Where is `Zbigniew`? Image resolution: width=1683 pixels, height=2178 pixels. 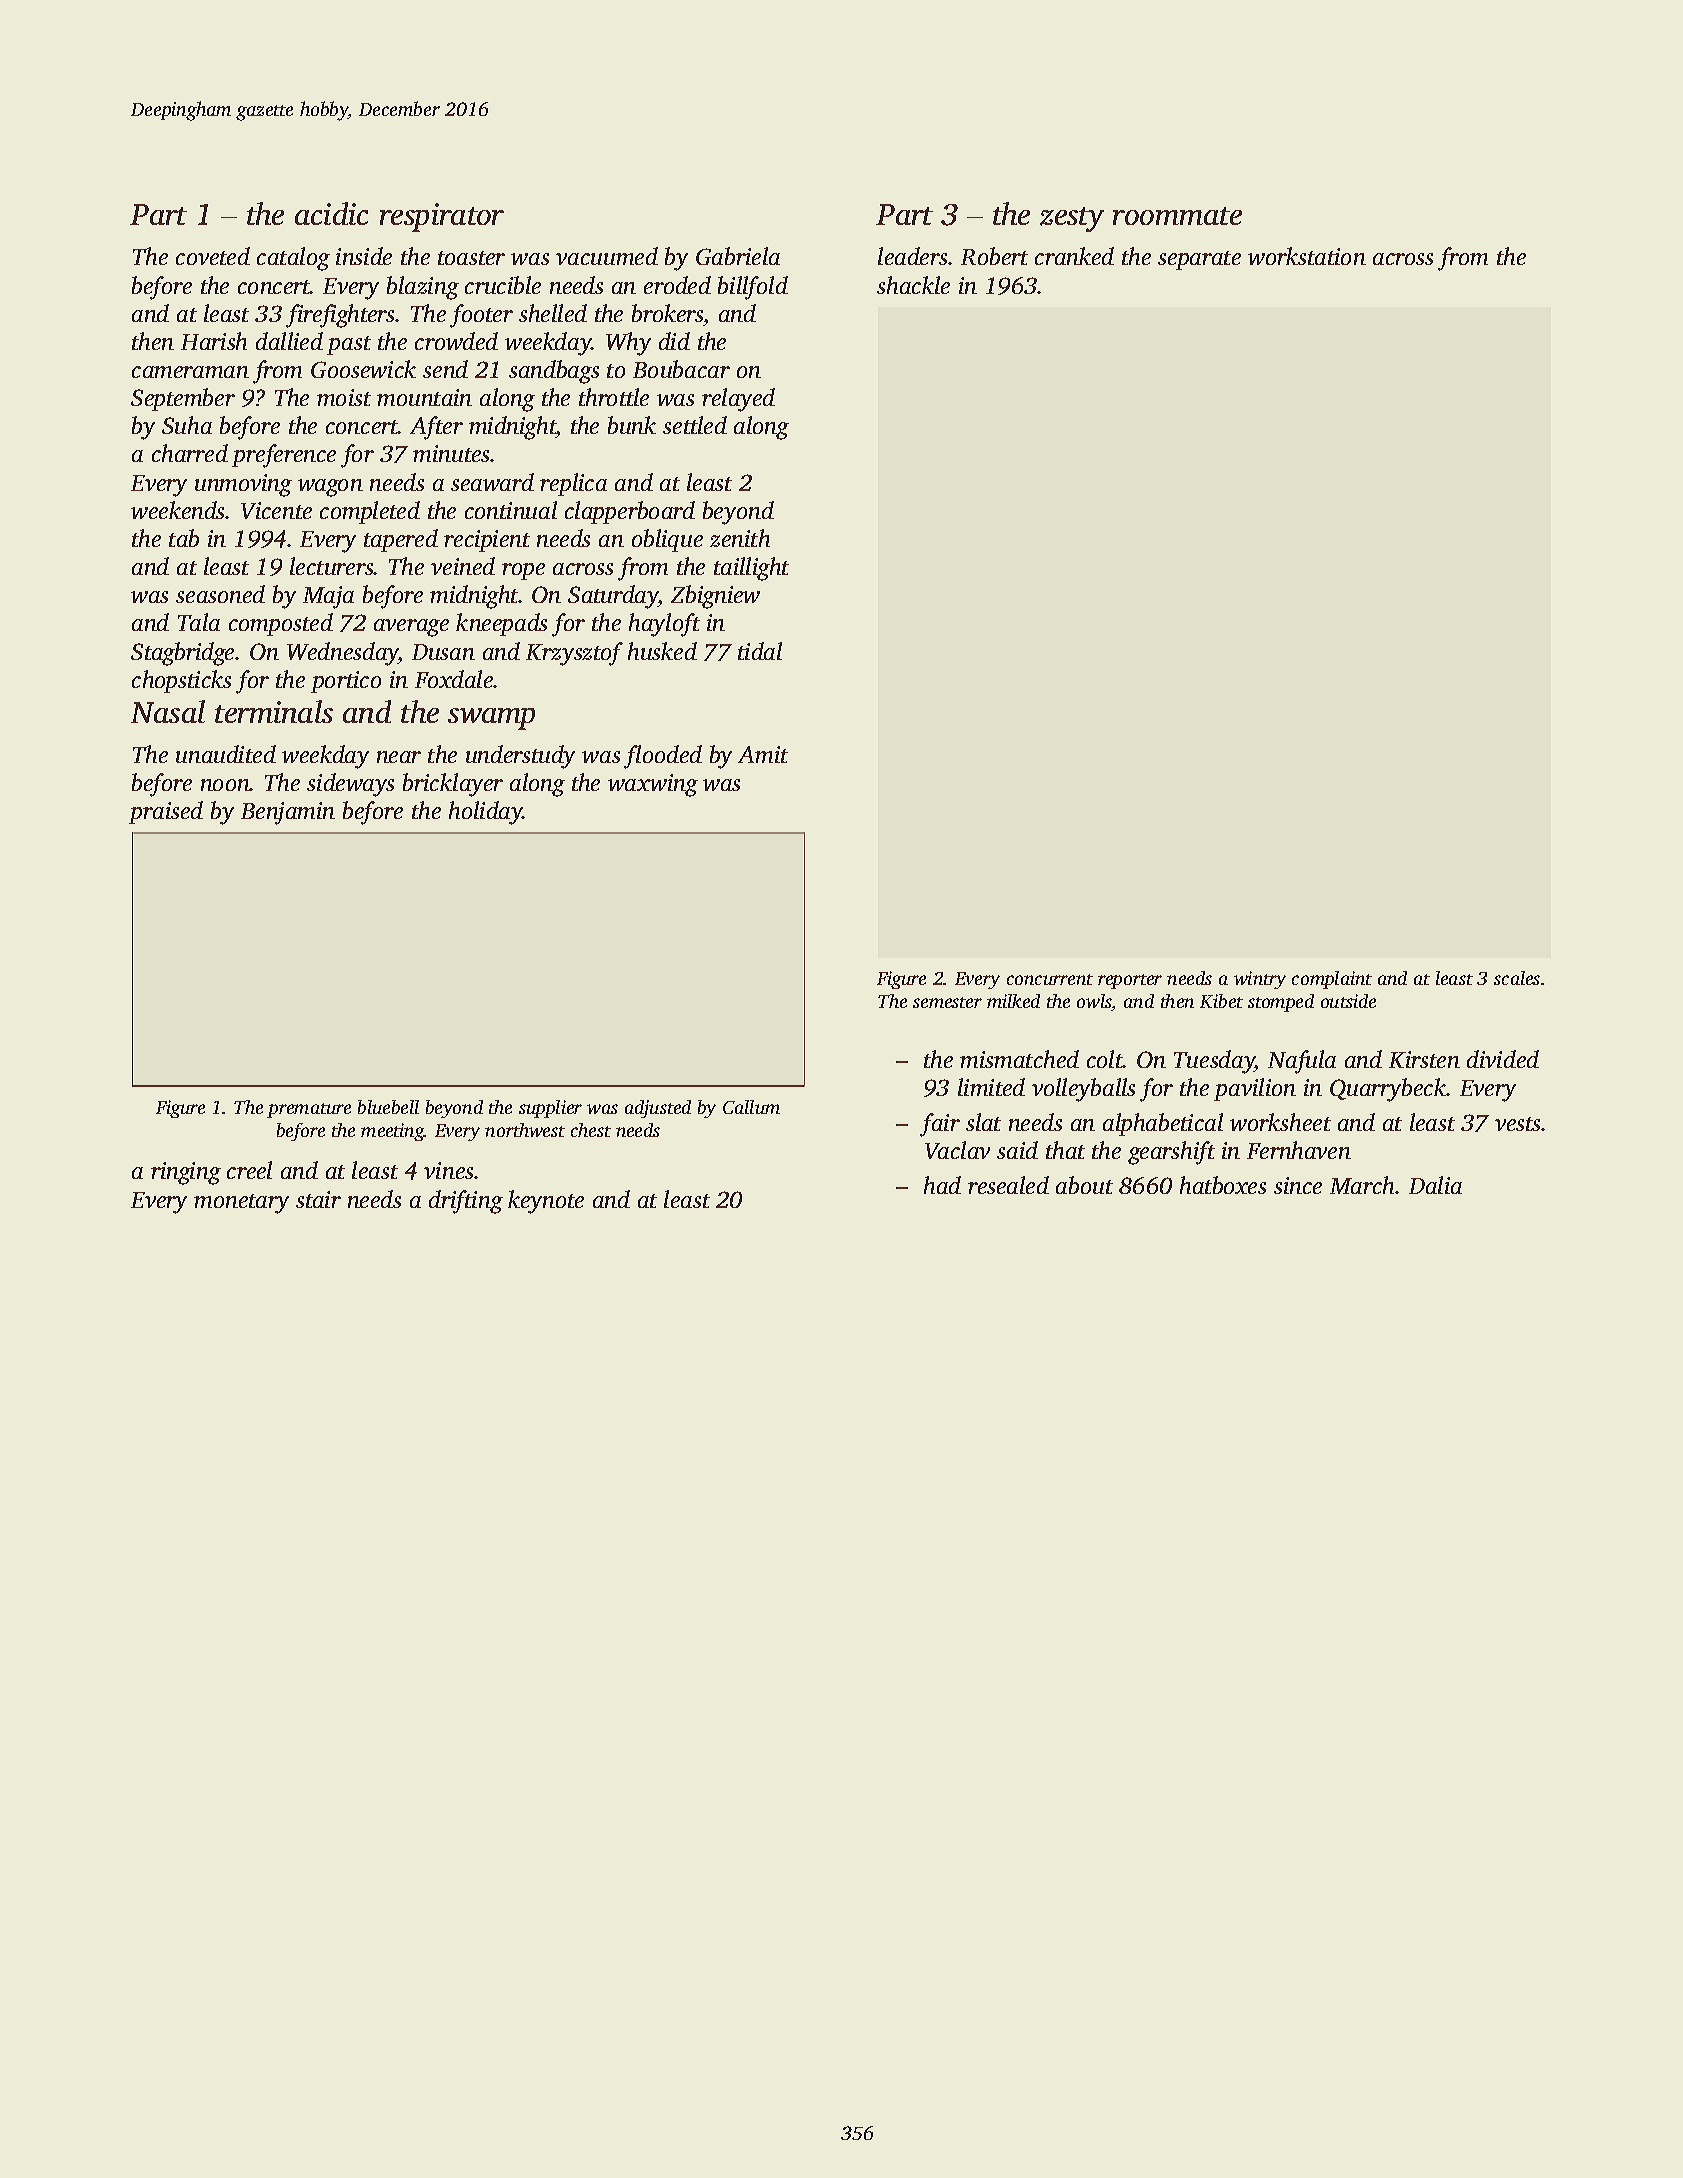 Zbigniew is located at coordinates (715, 597).
